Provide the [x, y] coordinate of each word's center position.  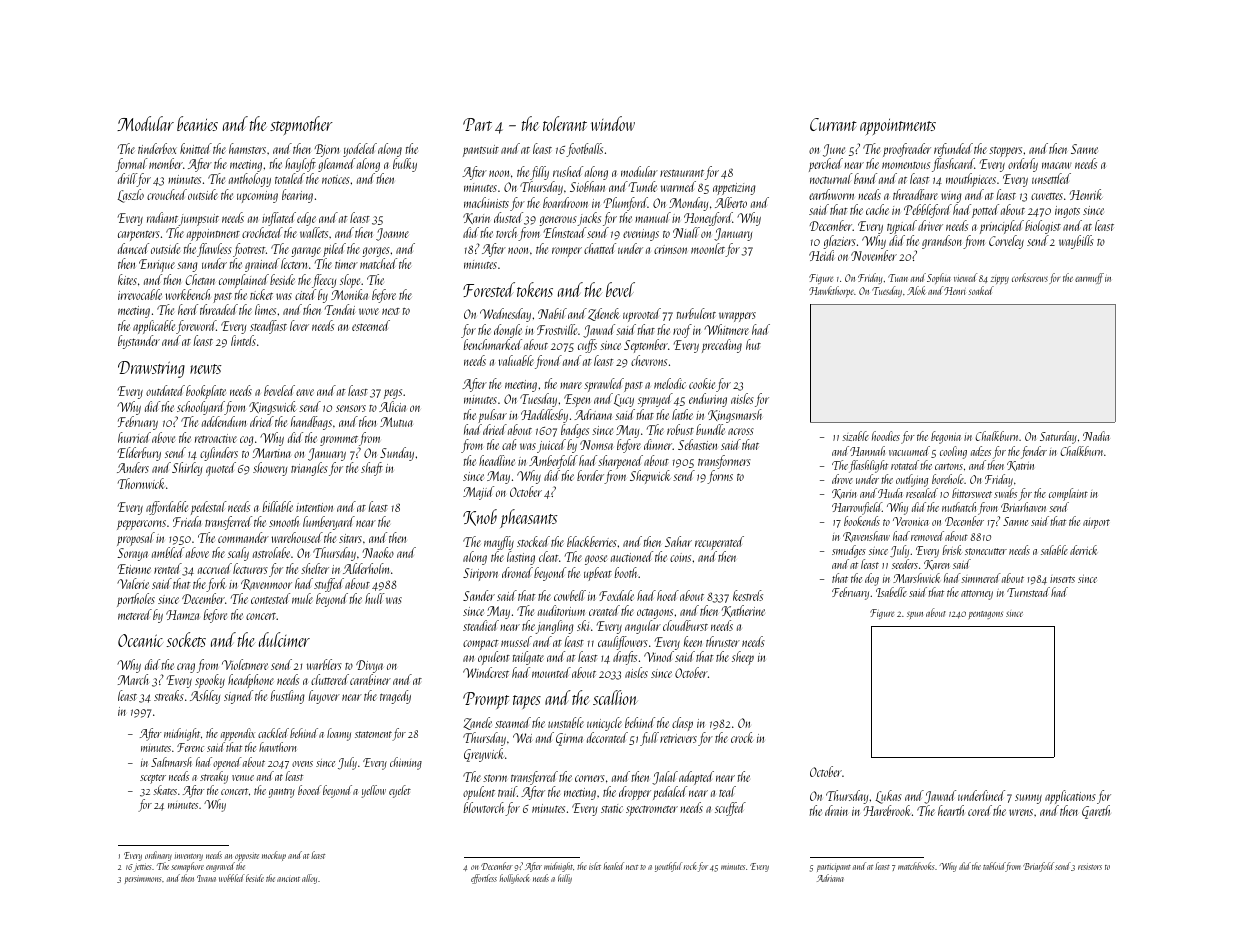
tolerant [565, 123]
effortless [484, 879]
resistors [1090, 866]
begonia [946, 437]
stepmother [301, 125]
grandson [942, 242]
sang [187, 267]
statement [373, 734]
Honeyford [708, 219]
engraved [220, 867]
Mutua [396, 422]
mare [571, 385]
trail [507, 791]
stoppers [1005, 152]
